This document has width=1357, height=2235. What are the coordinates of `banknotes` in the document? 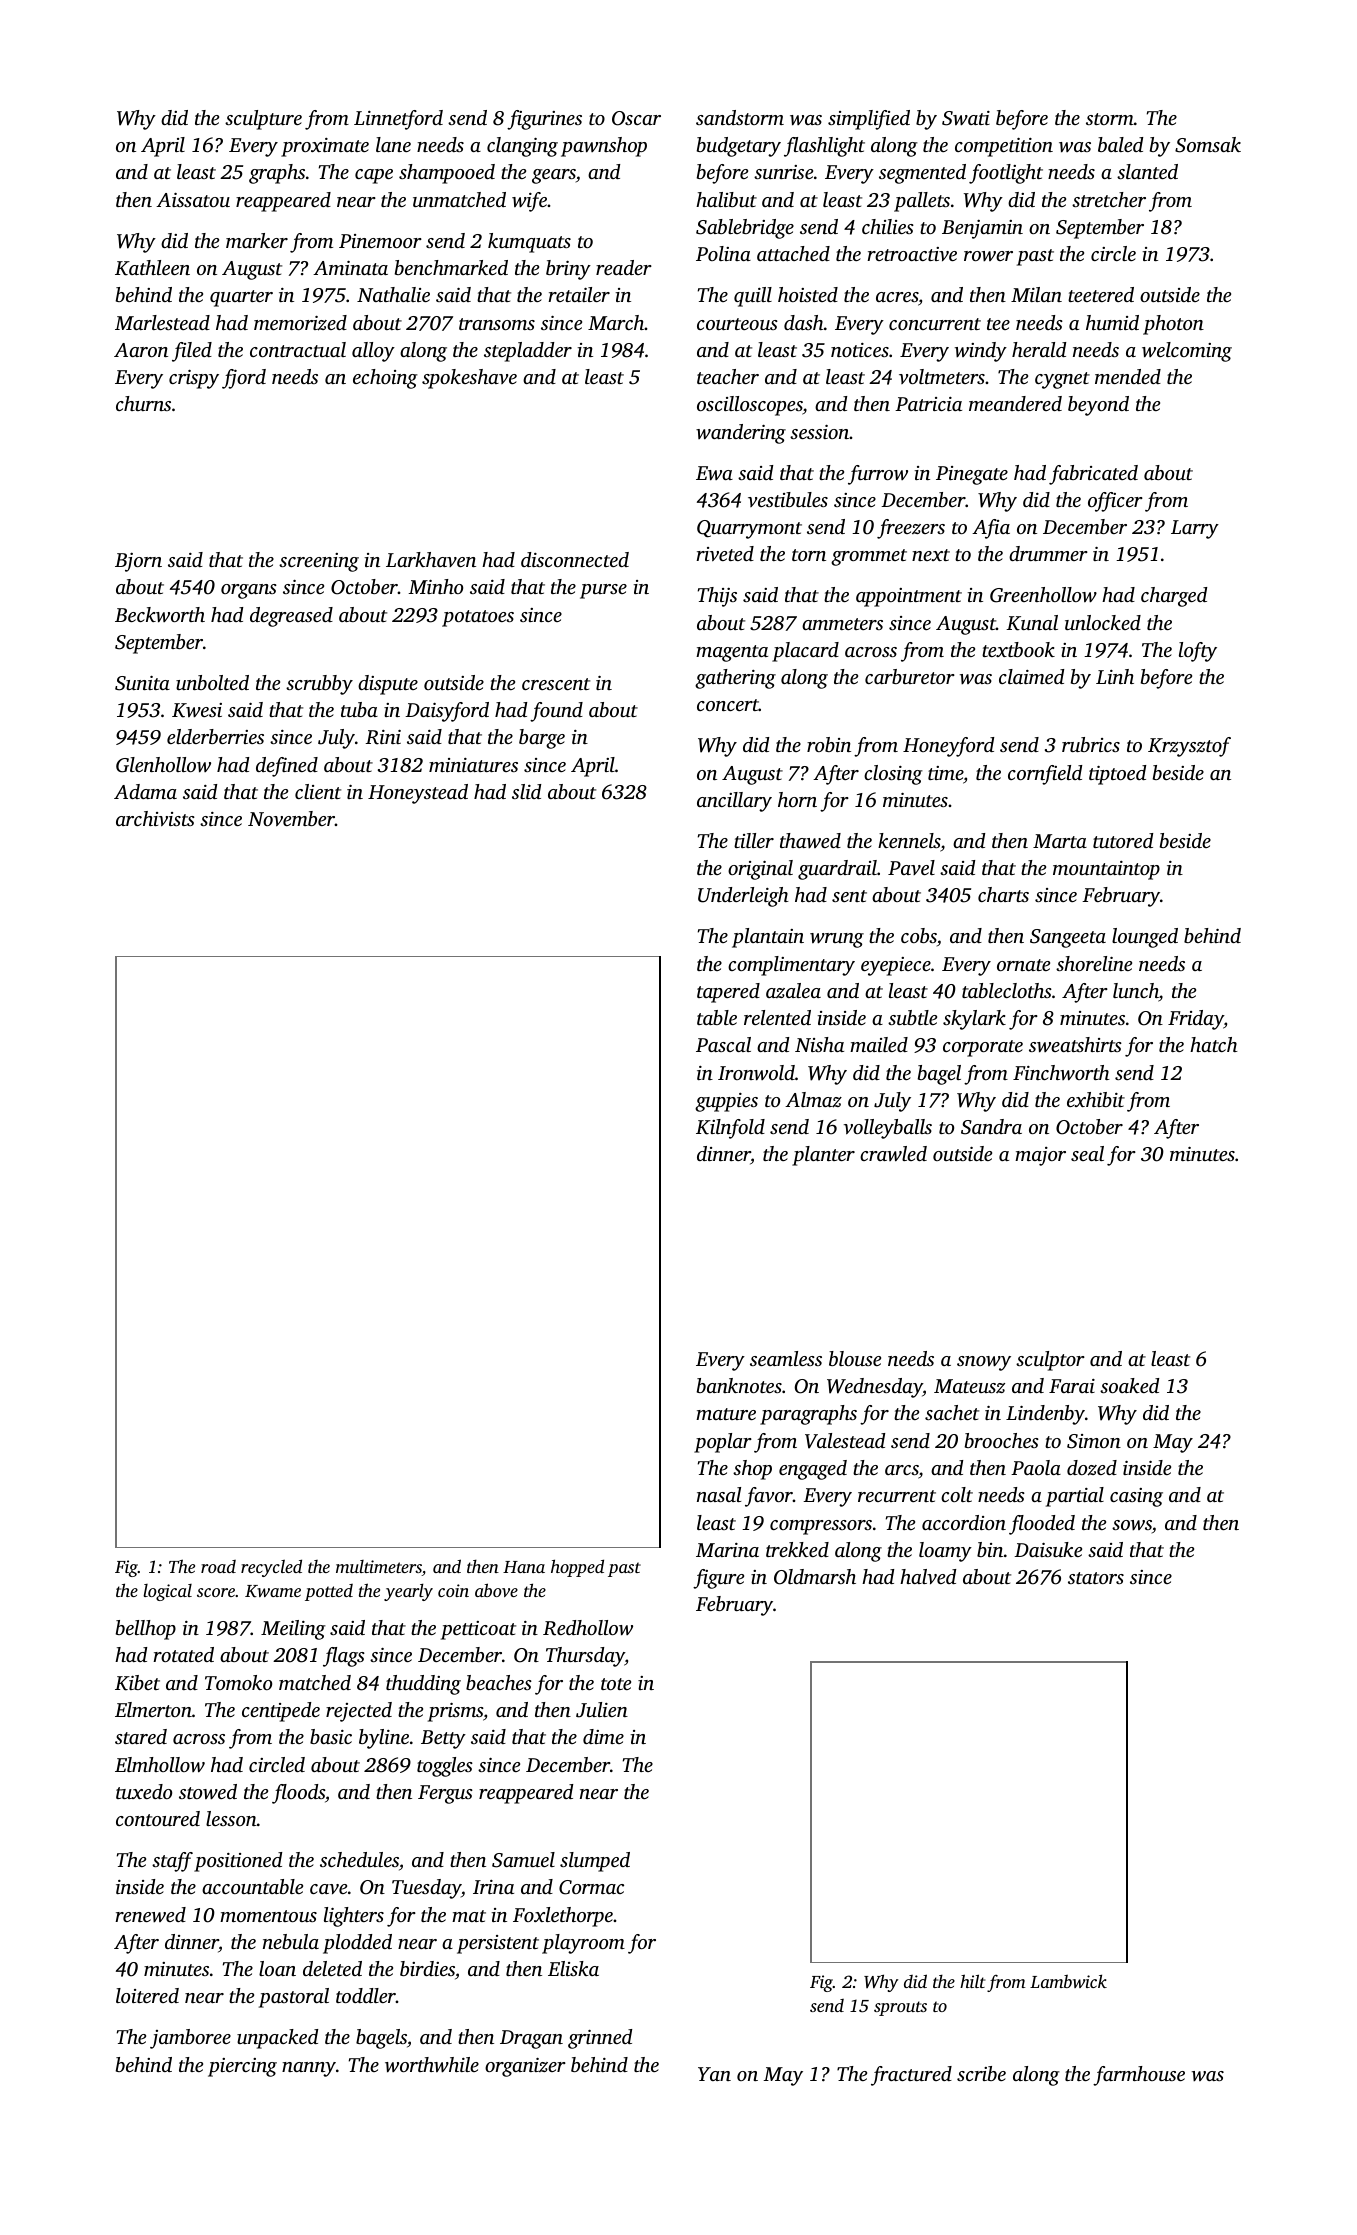 It's located at (739, 1385).
